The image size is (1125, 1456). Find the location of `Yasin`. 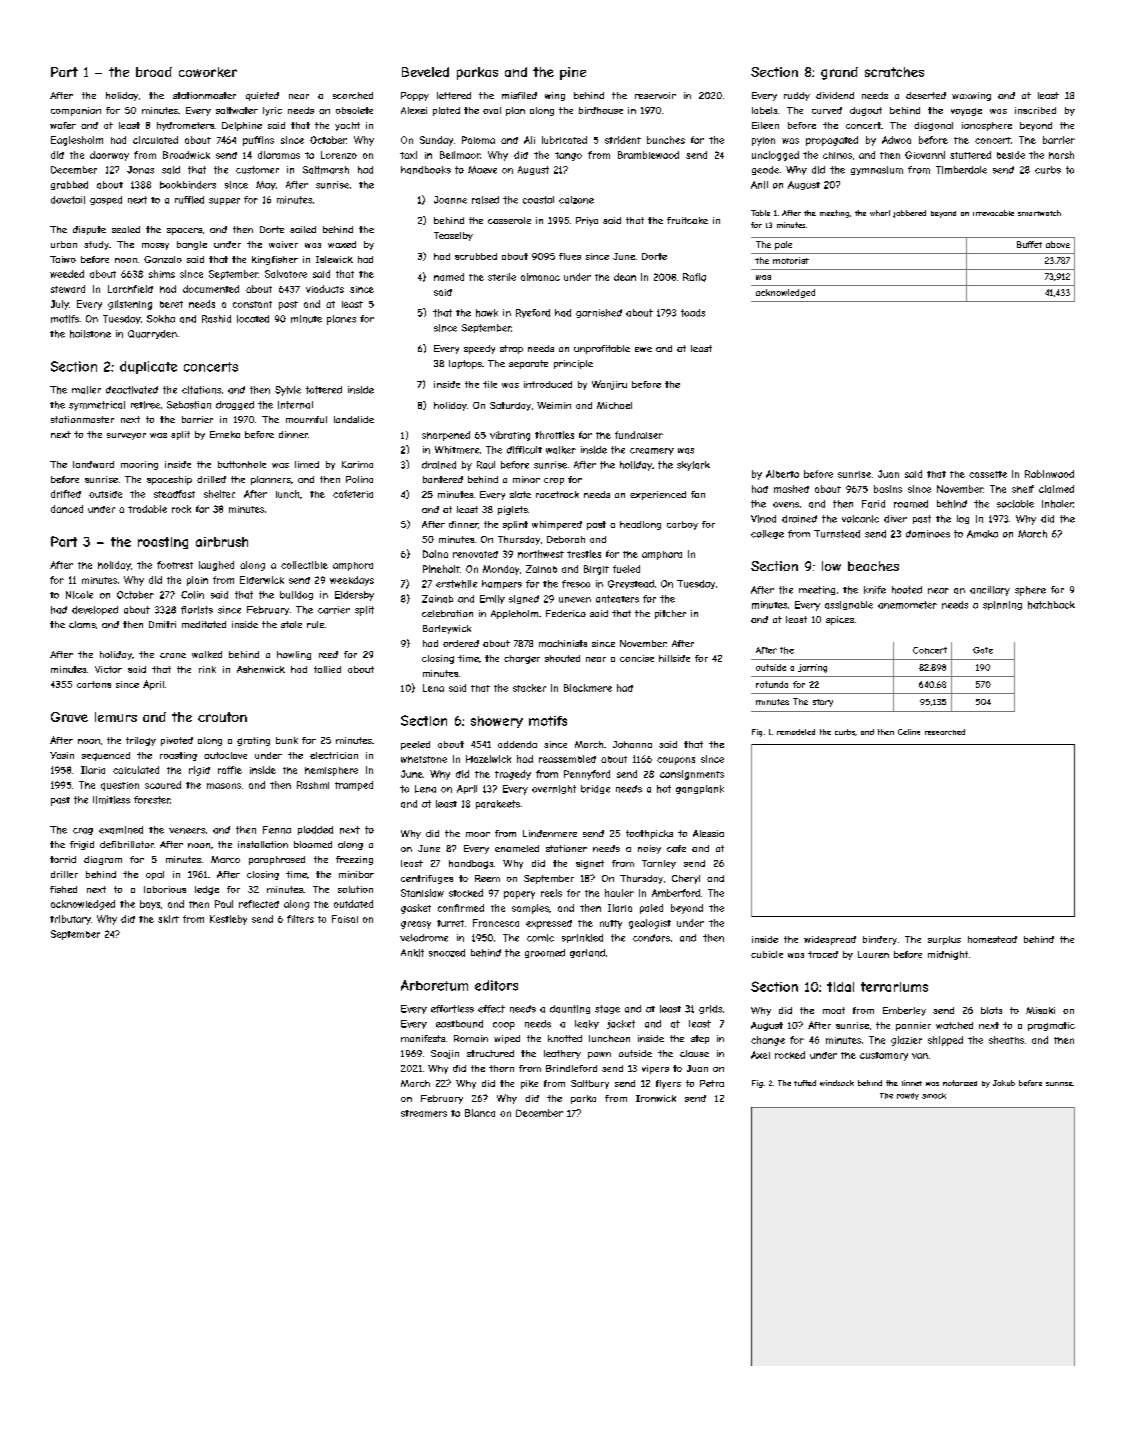

Yasin is located at coordinates (62, 755).
